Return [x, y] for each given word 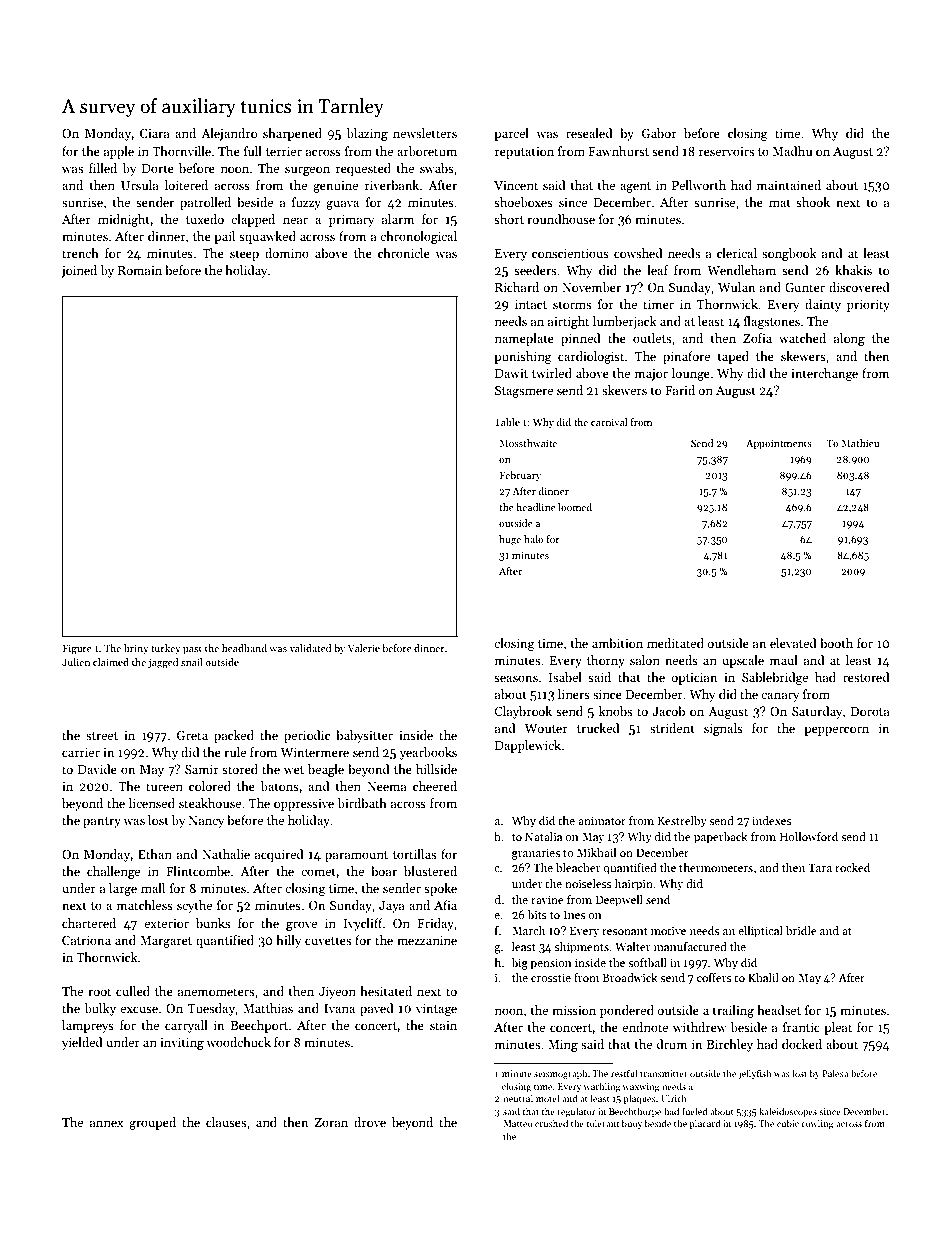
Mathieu [860, 443]
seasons [516, 678]
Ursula [140, 185]
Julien [76, 662]
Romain [140, 270]
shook [813, 202]
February [520, 476]
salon [645, 660]
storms [572, 305]
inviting [182, 1044]
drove [370, 1122]
